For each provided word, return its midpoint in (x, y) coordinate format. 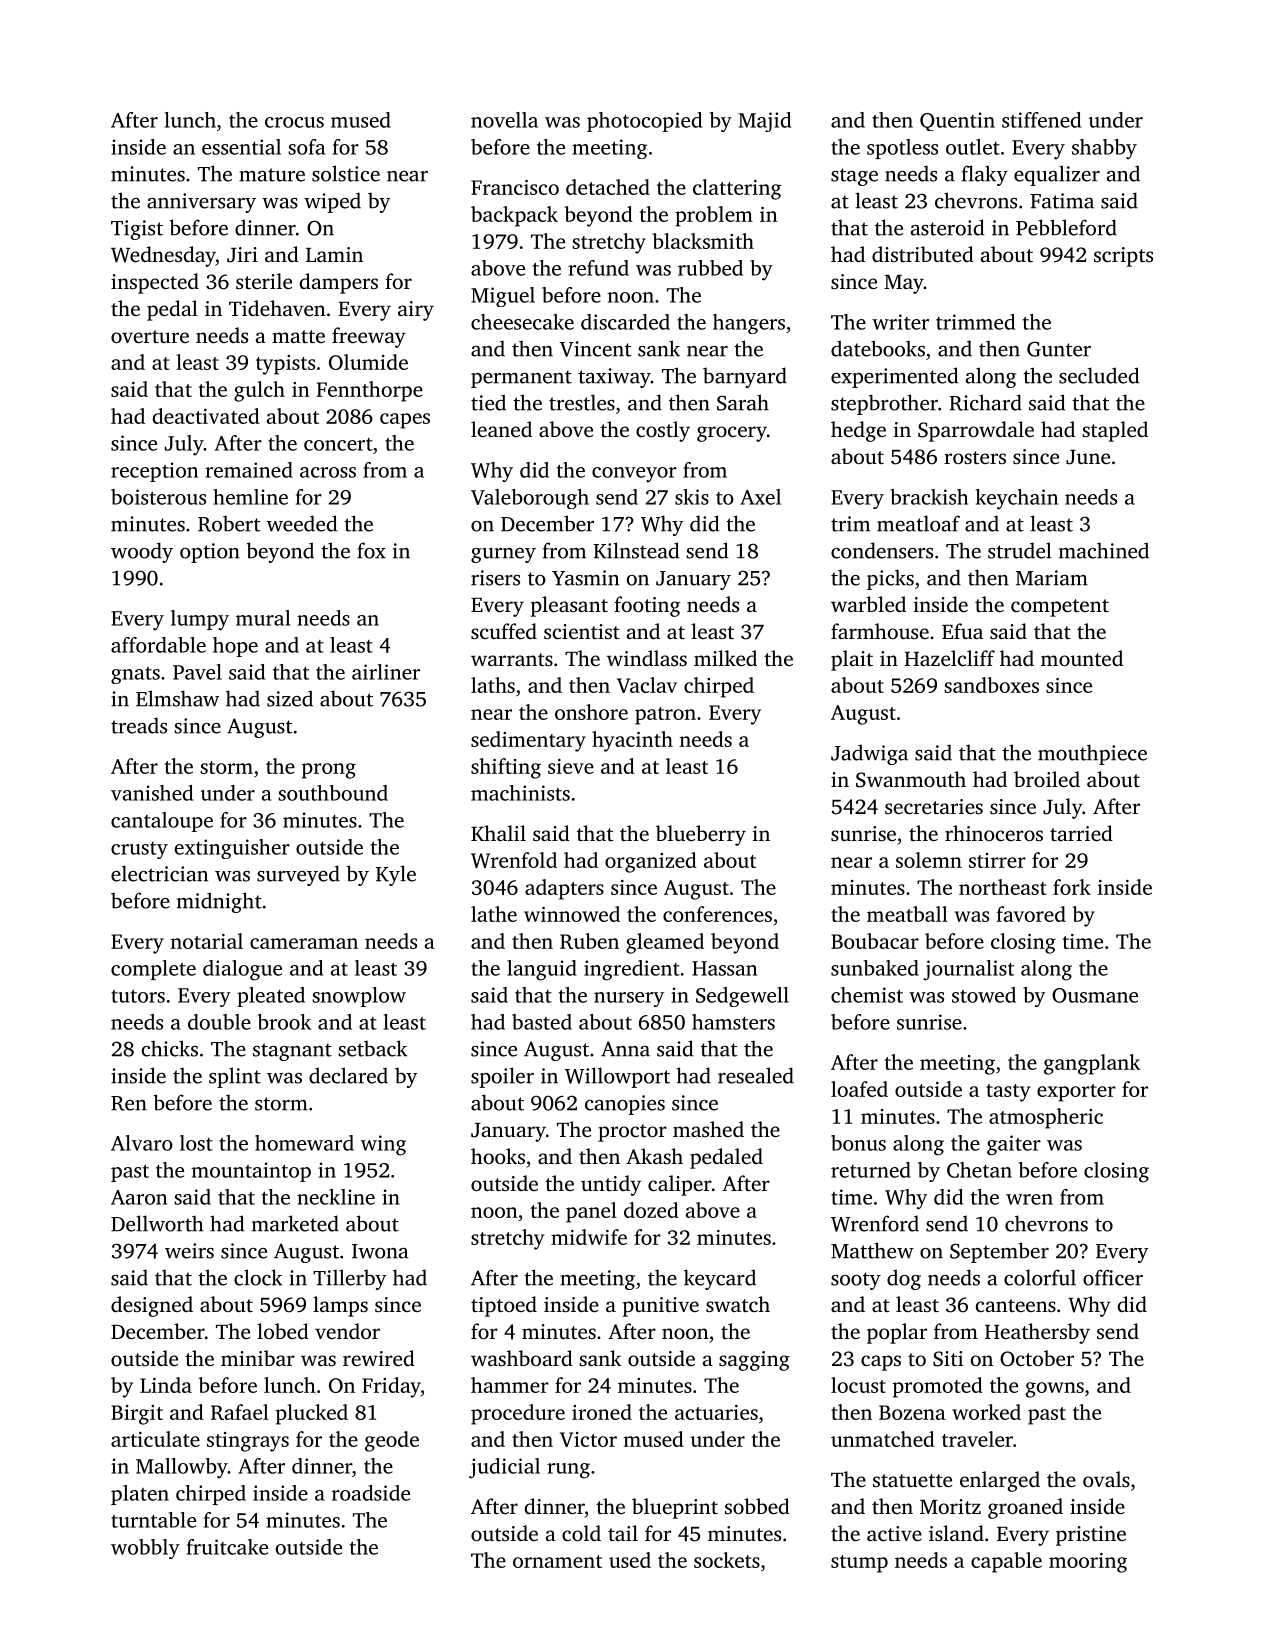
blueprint (675, 1508)
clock (258, 1277)
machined (1104, 550)
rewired (379, 1358)
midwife (589, 1237)
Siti (948, 1359)
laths (493, 685)
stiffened (1041, 120)
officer (1113, 1277)
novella (504, 120)
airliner (386, 672)
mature (272, 175)
